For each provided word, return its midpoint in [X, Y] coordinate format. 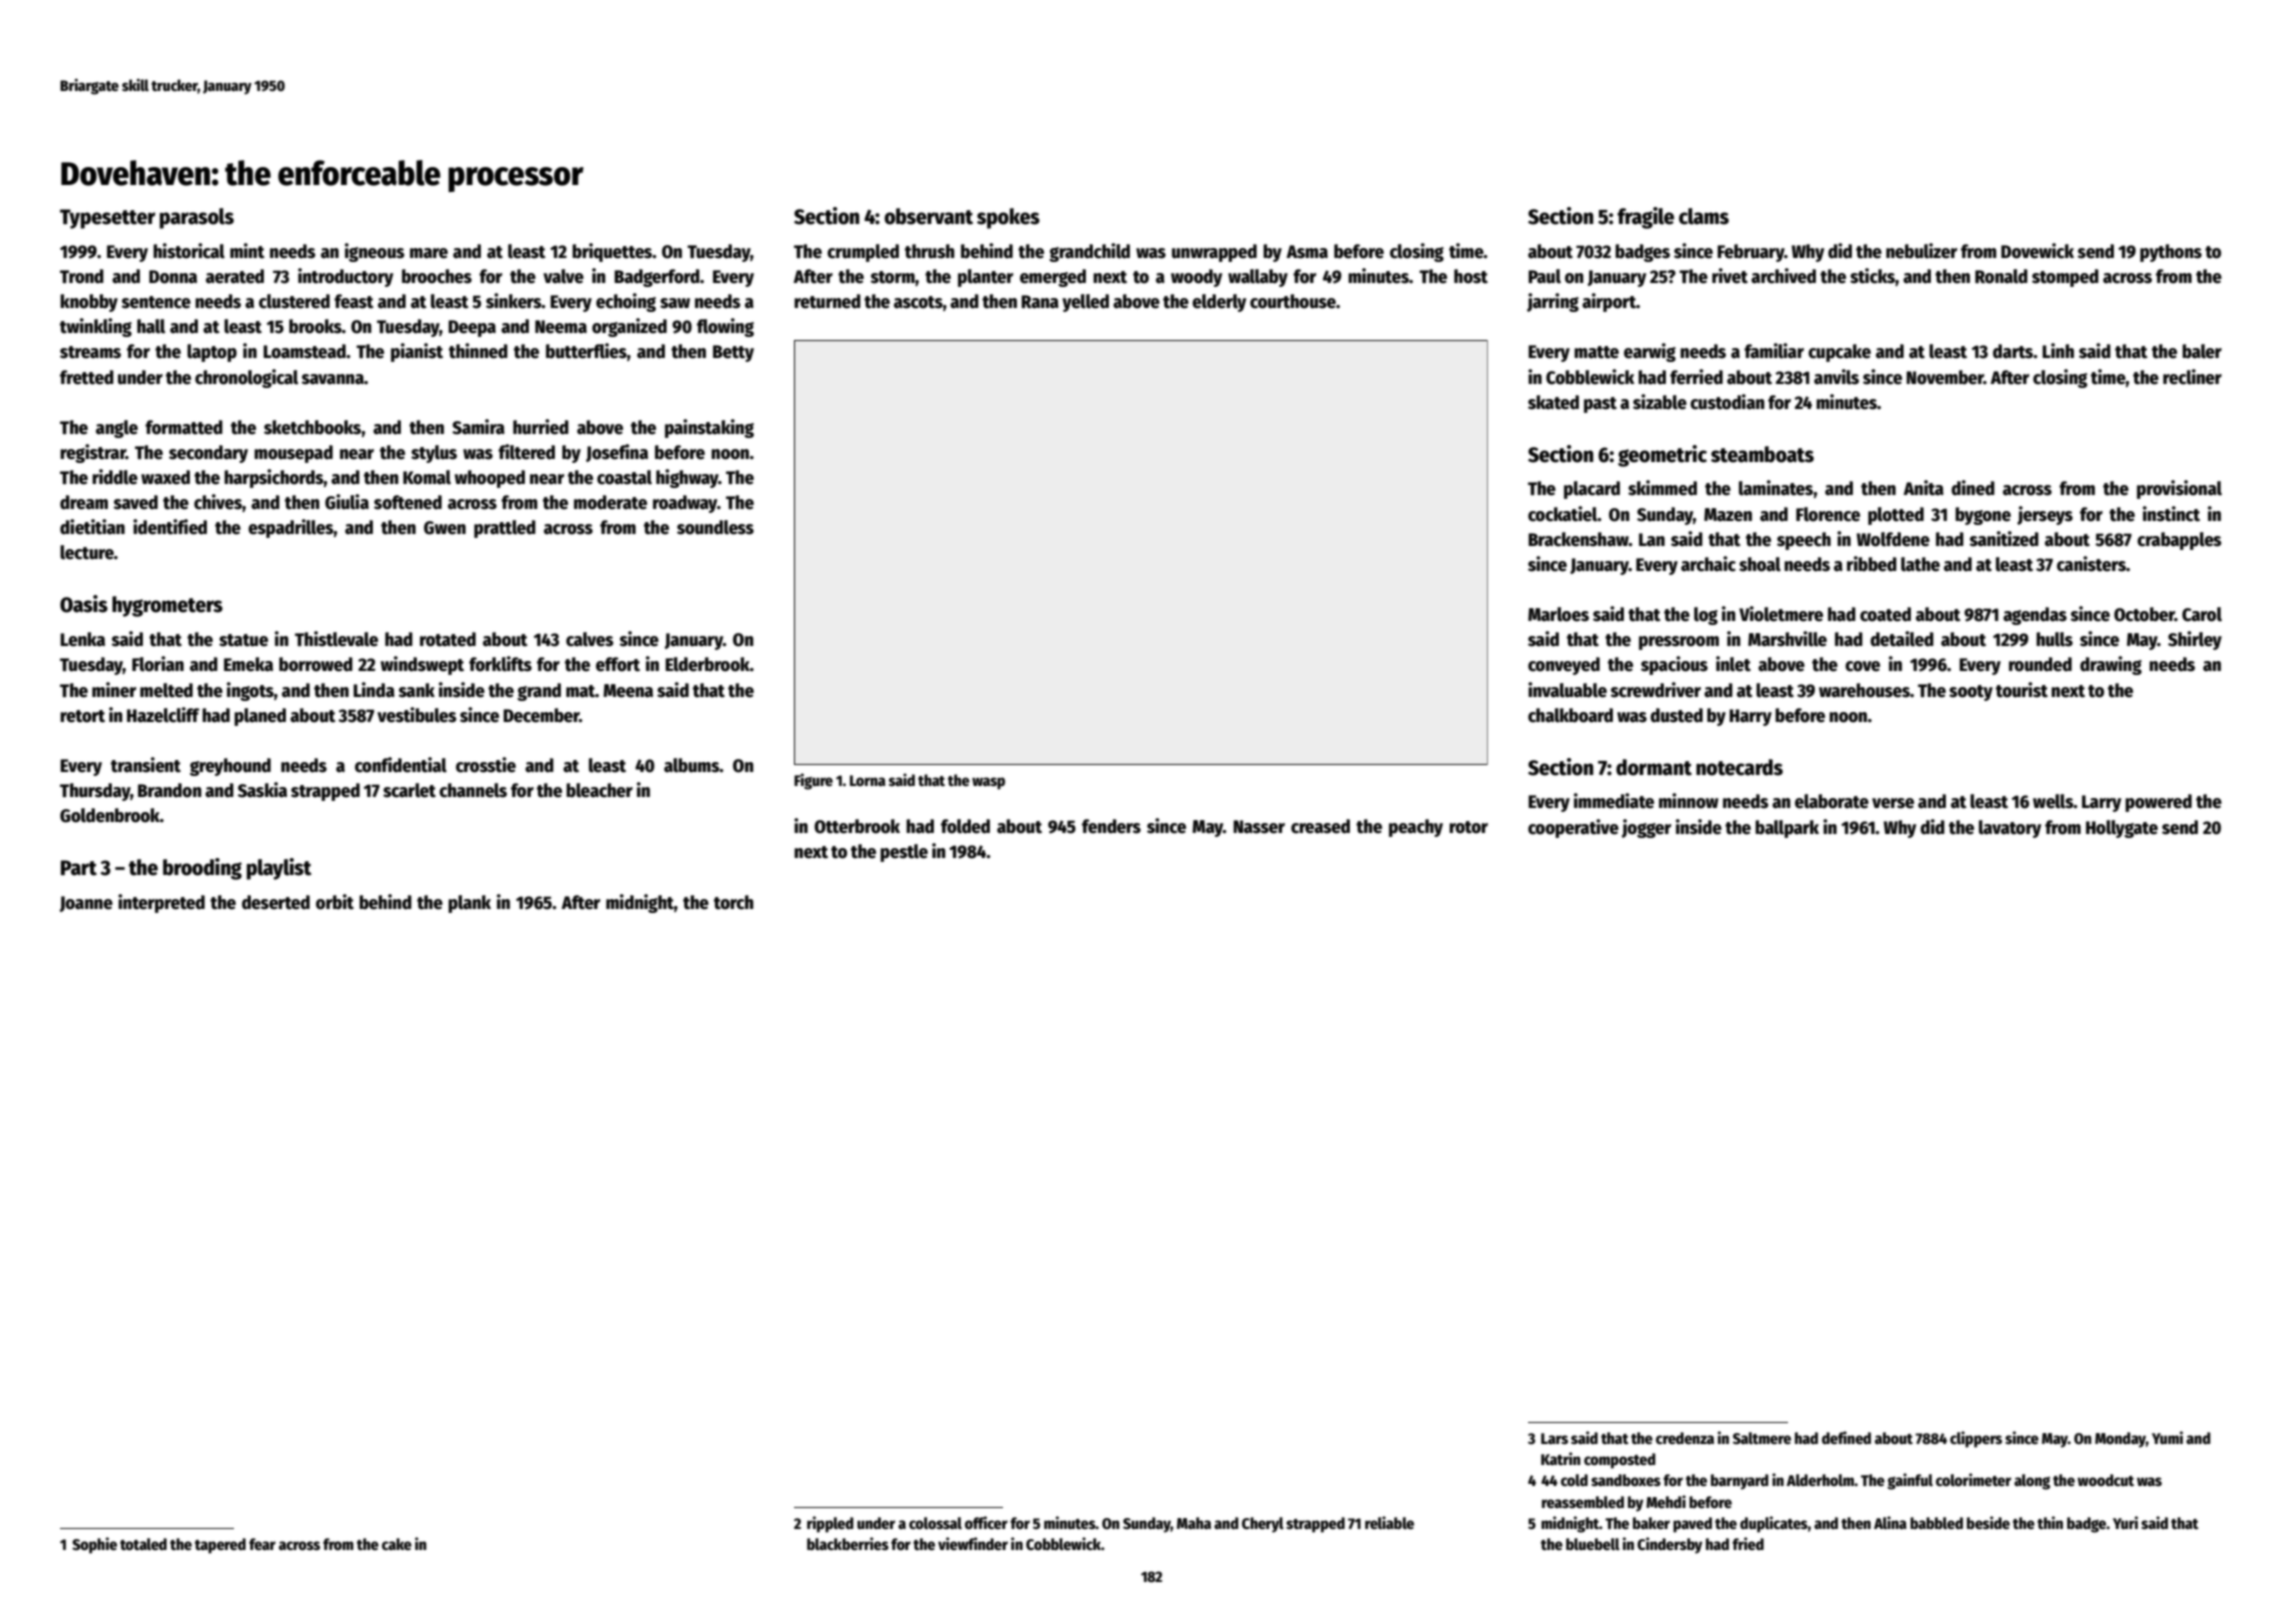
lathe [1920, 564]
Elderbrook [707, 664]
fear [262, 1544]
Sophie [94, 1545]
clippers [1976, 1439]
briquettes [612, 252]
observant [928, 216]
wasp [988, 783]
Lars [1554, 1438]
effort [618, 664]
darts [2013, 351]
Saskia [262, 790]
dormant [1654, 767]
